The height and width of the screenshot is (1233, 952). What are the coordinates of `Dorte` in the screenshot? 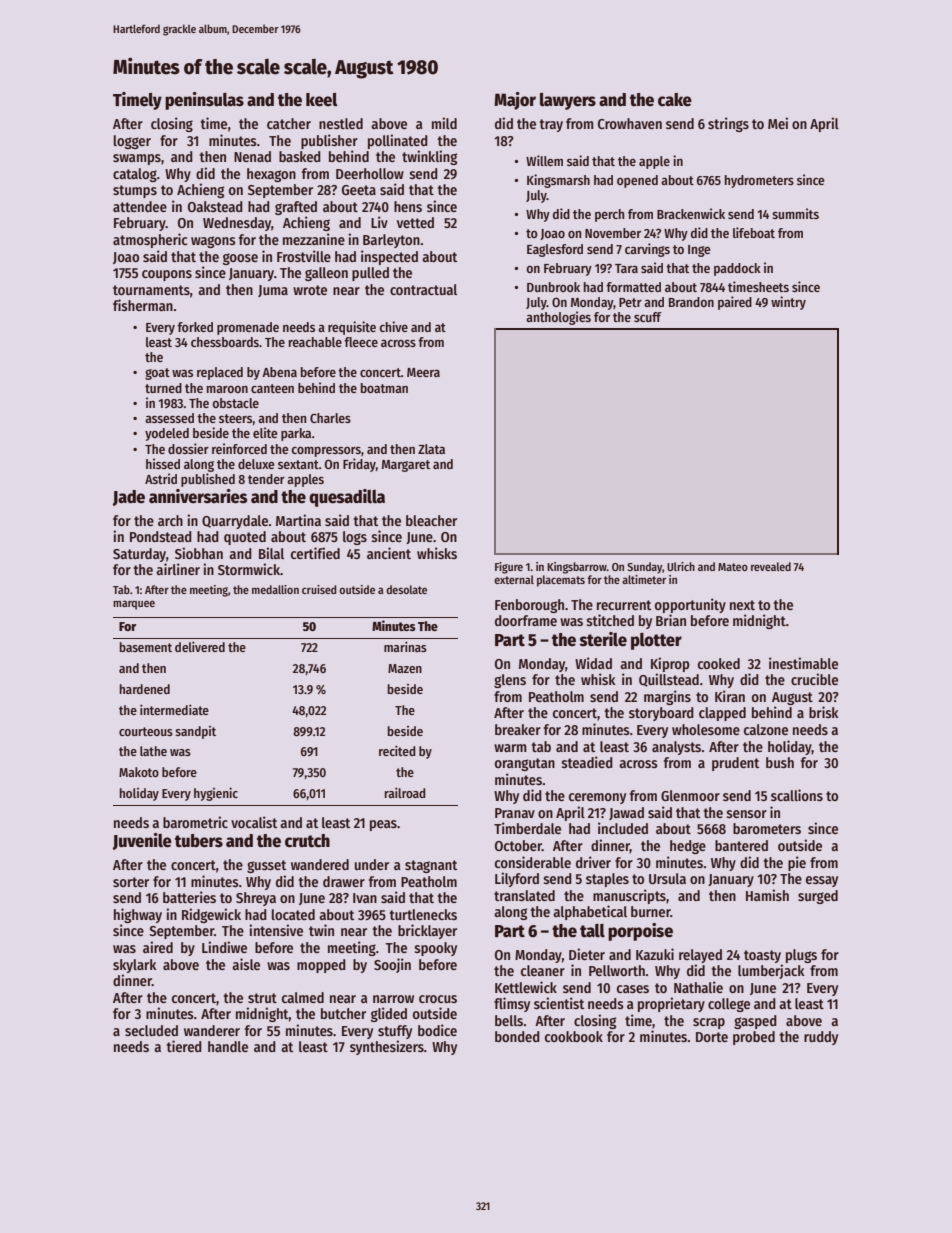 It's located at (712, 1037).
